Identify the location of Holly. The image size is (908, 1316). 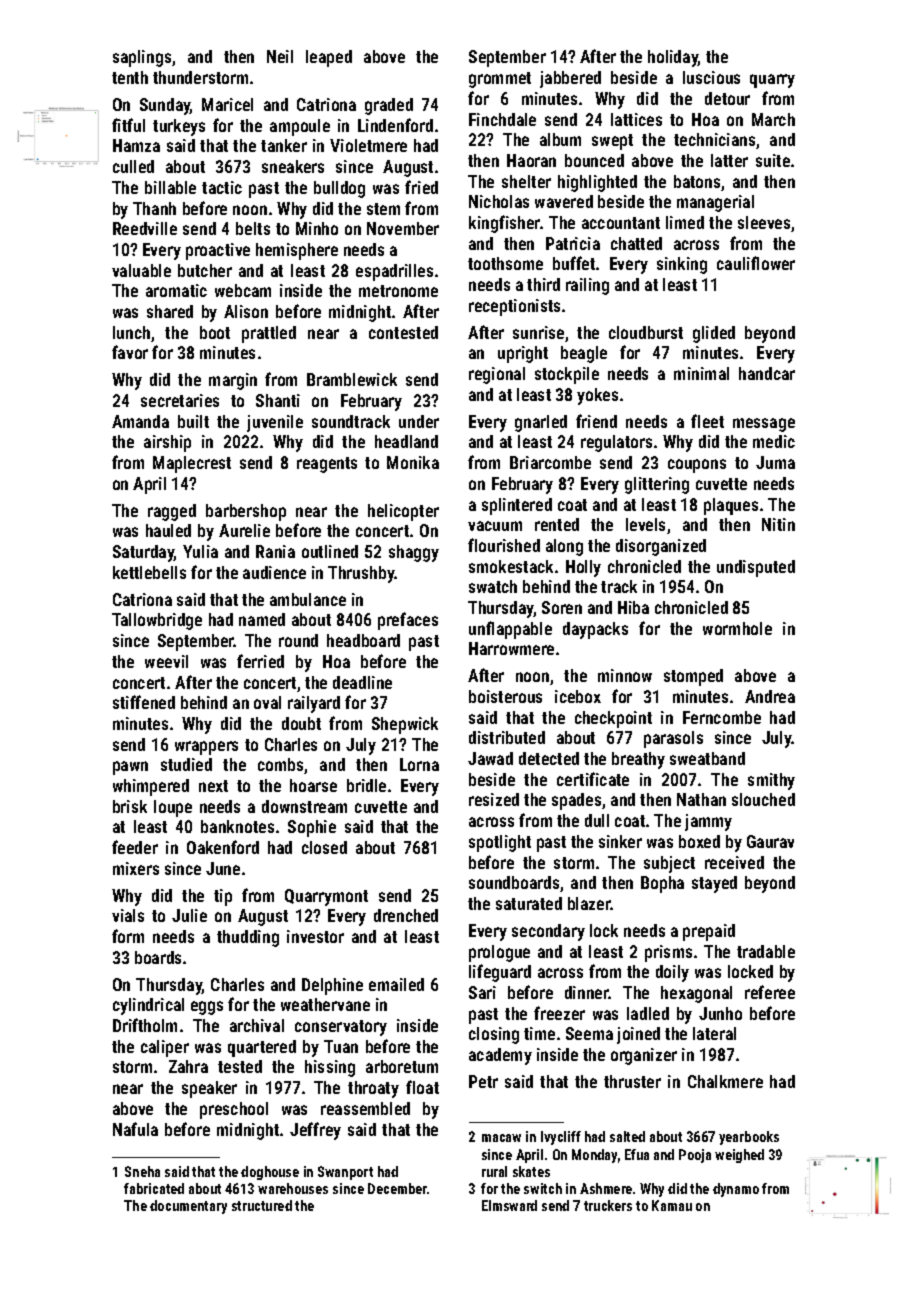
(583, 568).
